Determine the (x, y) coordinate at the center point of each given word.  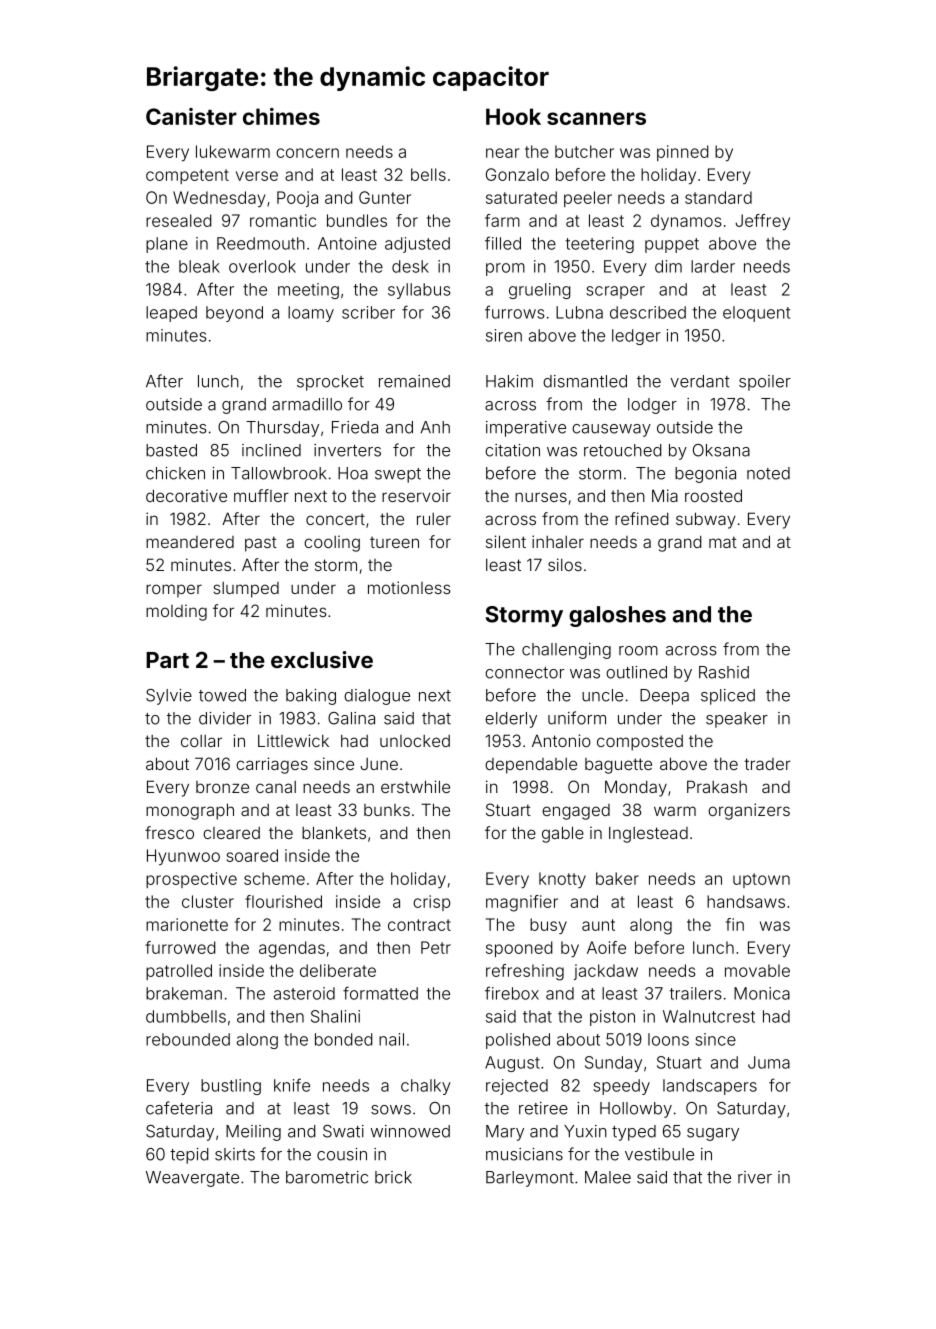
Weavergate (192, 1179)
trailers (695, 993)
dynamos (686, 222)
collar (201, 741)
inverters (347, 450)
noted (768, 473)
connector (524, 673)
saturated (521, 197)
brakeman (184, 993)
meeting (308, 291)
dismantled (585, 381)
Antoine (347, 243)
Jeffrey (762, 222)
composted (640, 743)
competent (187, 176)
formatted (380, 993)
